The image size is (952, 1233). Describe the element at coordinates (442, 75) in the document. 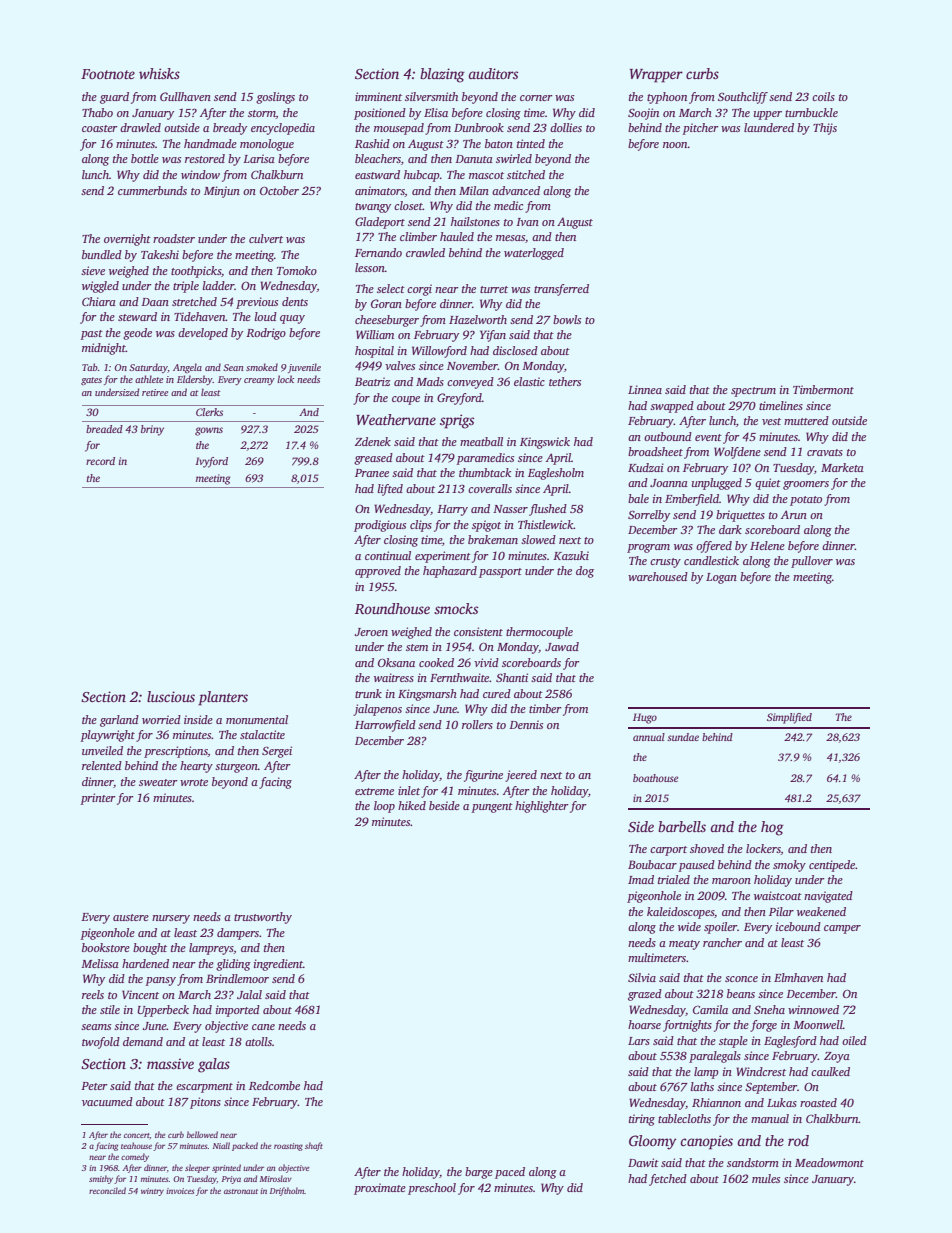

I see `blazing` at that location.
